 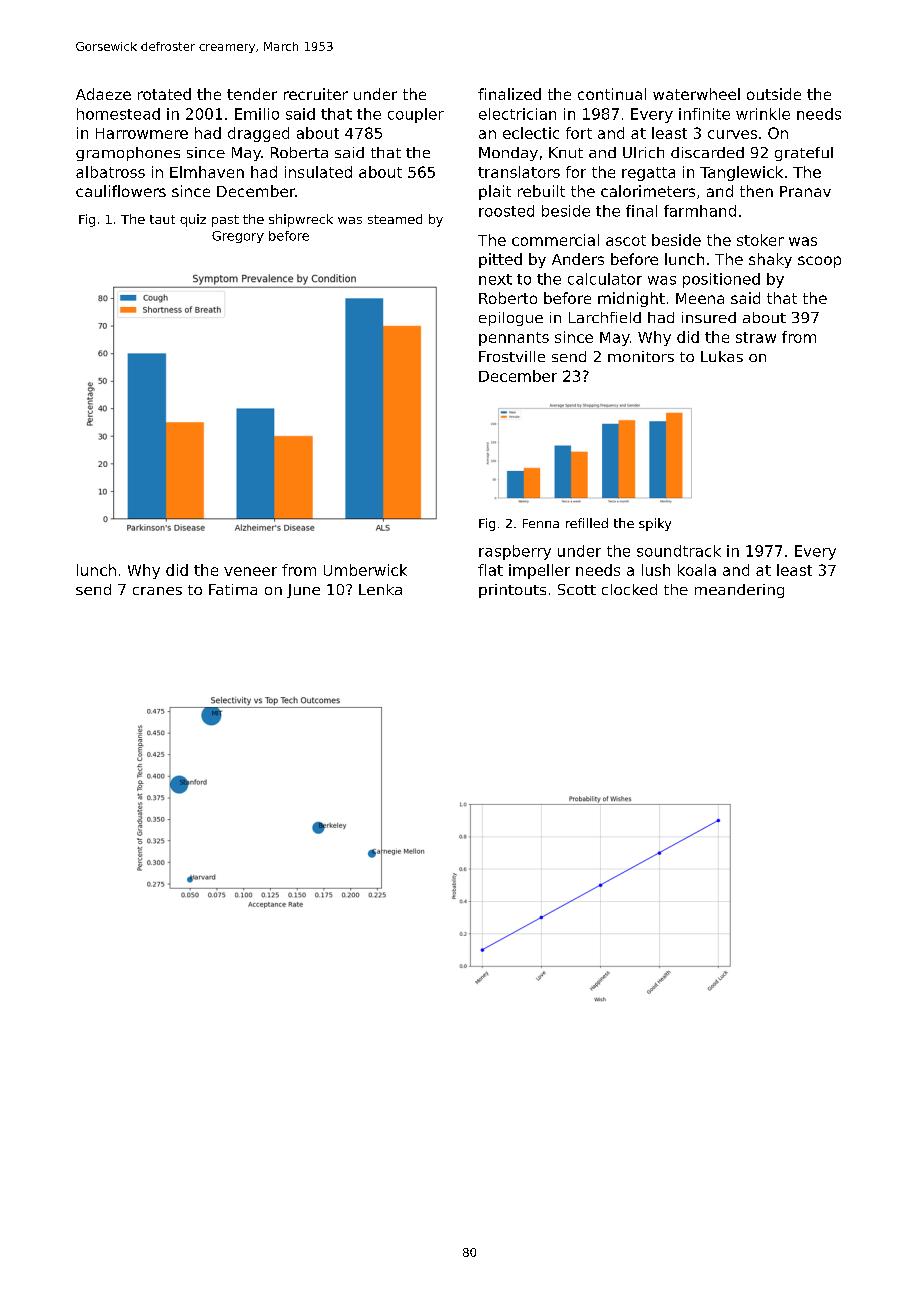 What do you see at coordinates (250, 571) in the screenshot?
I see `veneer` at bounding box center [250, 571].
